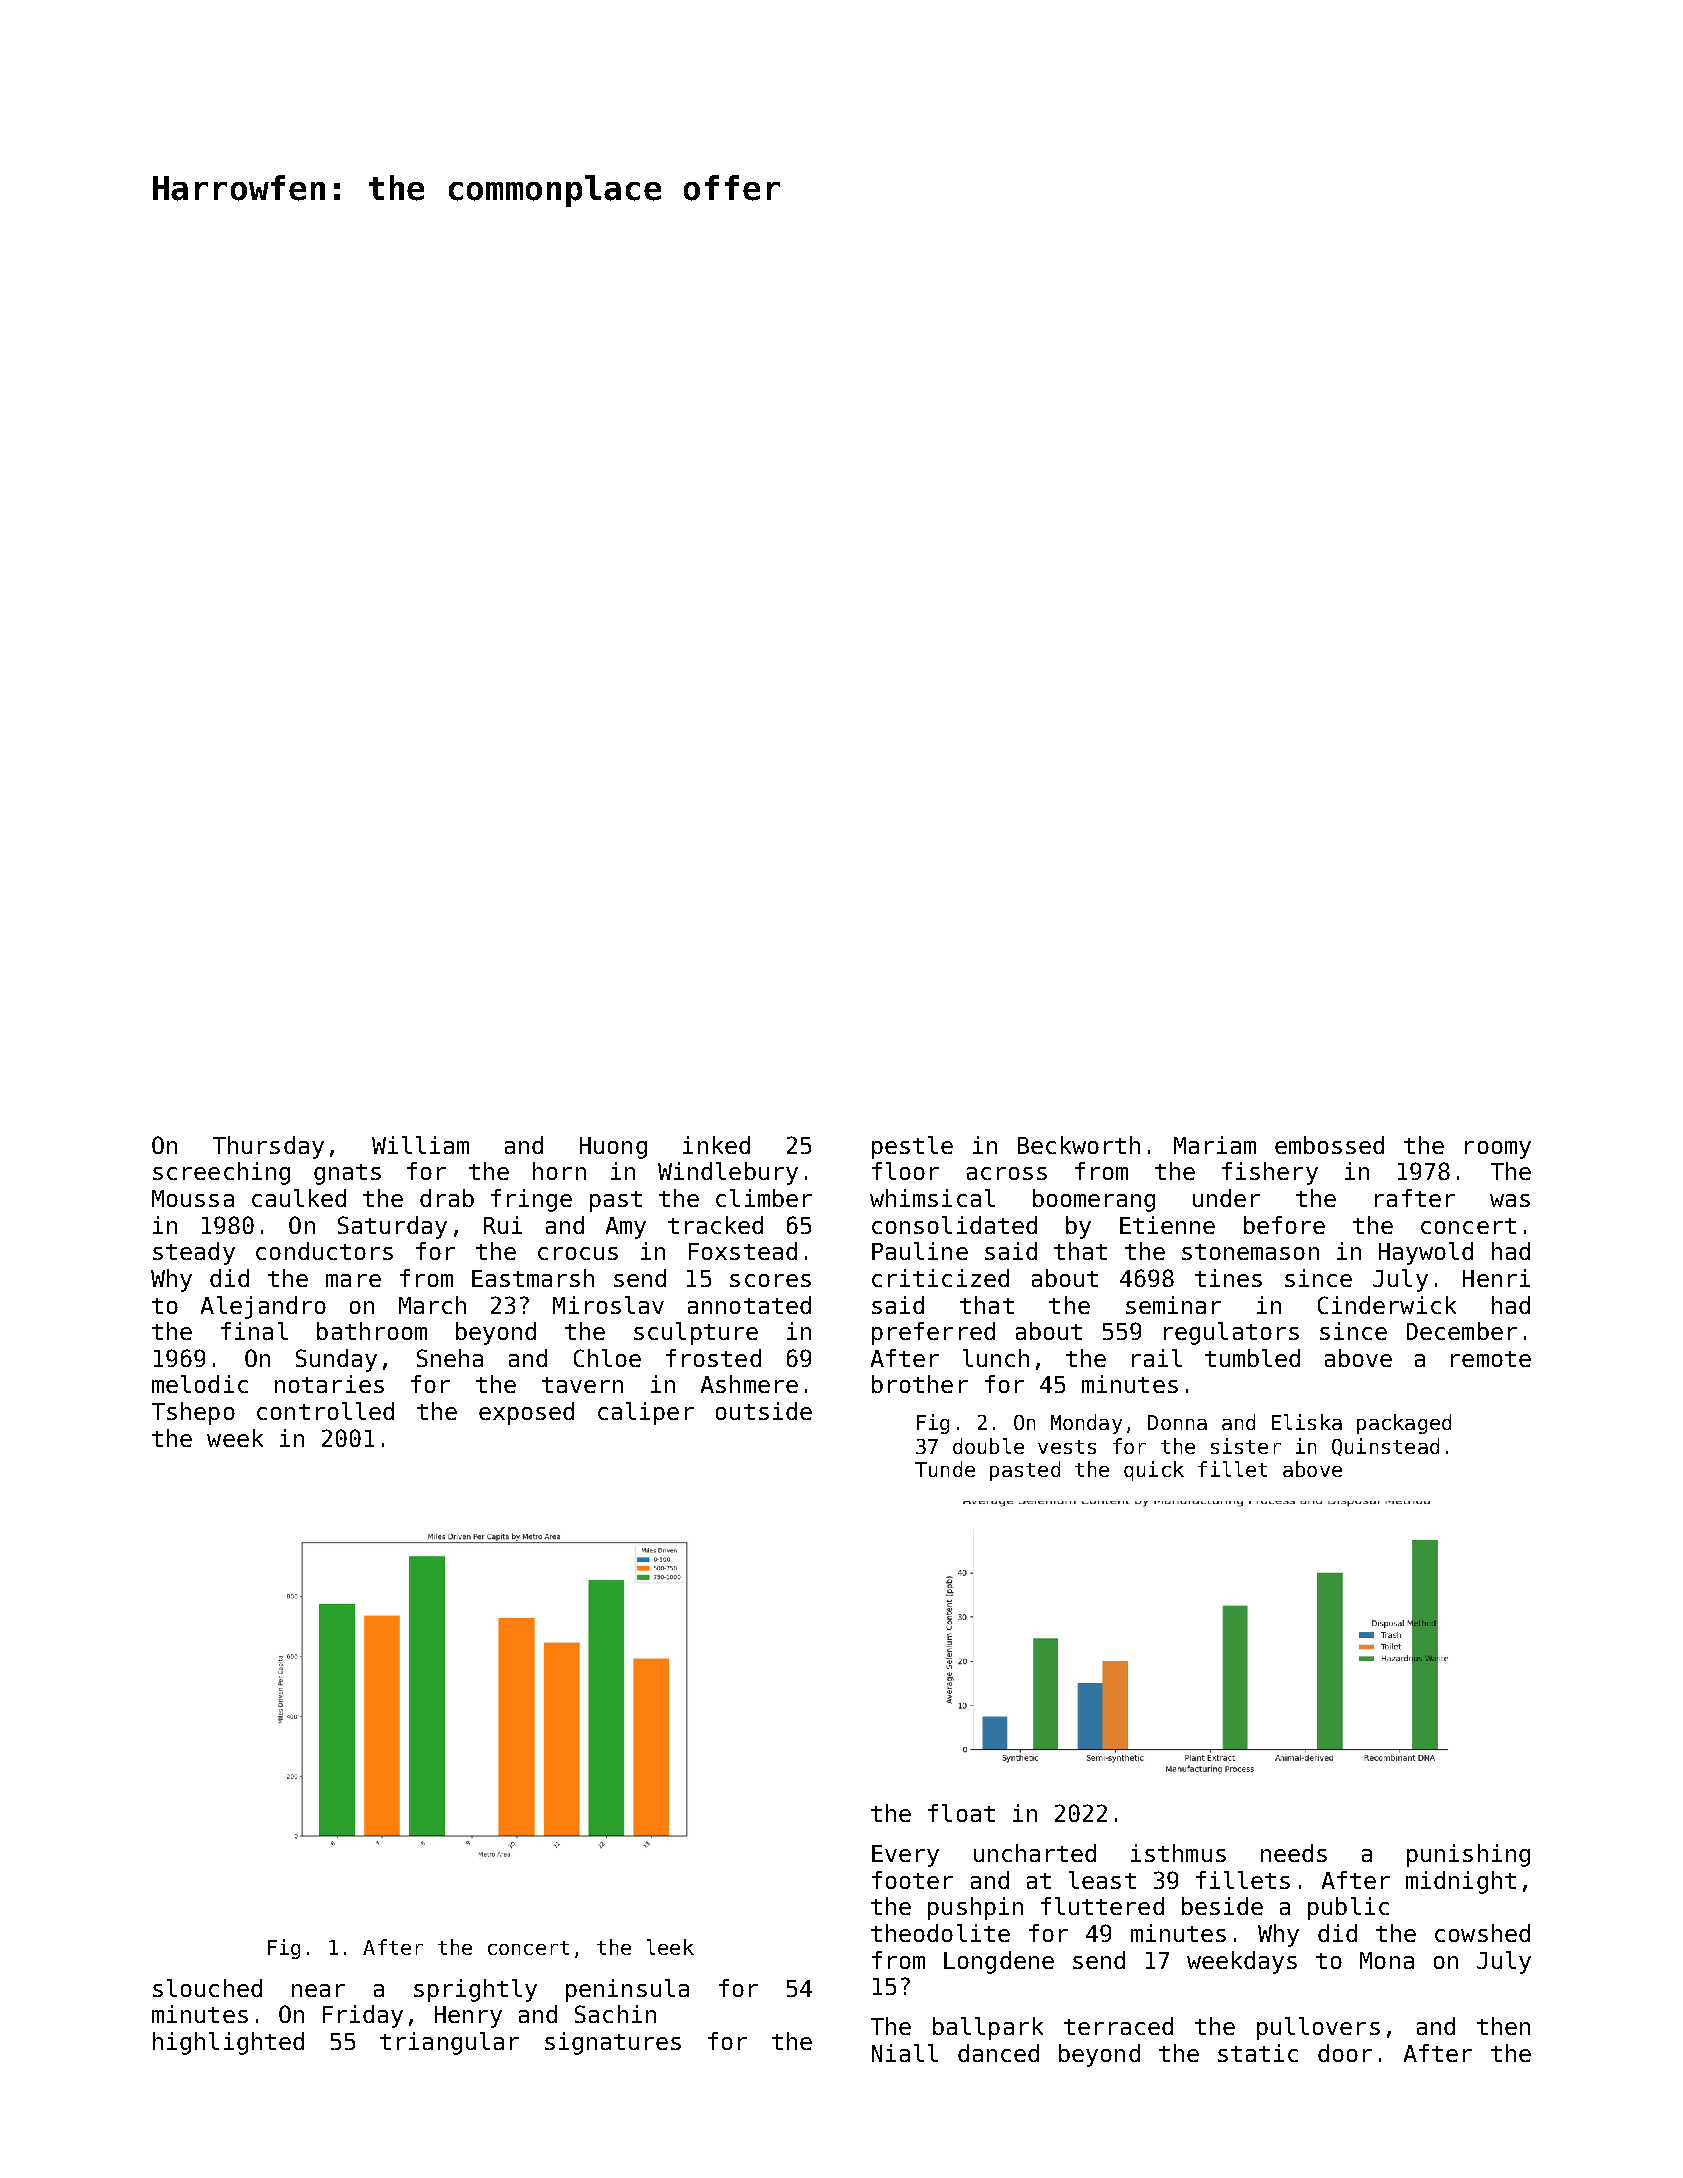  What do you see at coordinates (770, 1280) in the document?
I see `scores` at bounding box center [770, 1280].
